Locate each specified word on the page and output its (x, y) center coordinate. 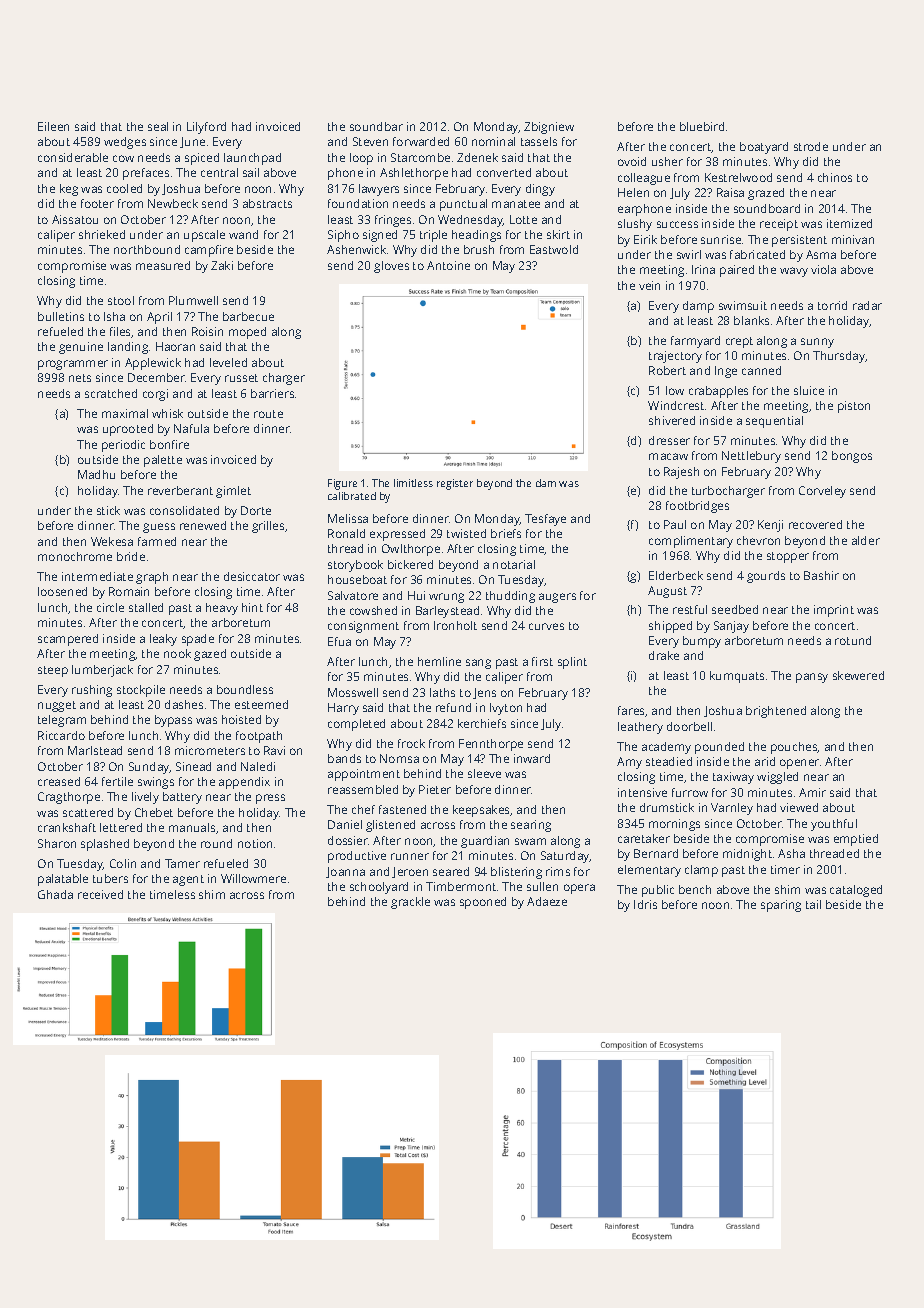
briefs (506, 533)
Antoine (448, 265)
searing (531, 826)
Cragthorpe (69, 798)
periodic (123, 446)
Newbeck (173, 203)
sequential (774, 422)
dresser (669, 440)
